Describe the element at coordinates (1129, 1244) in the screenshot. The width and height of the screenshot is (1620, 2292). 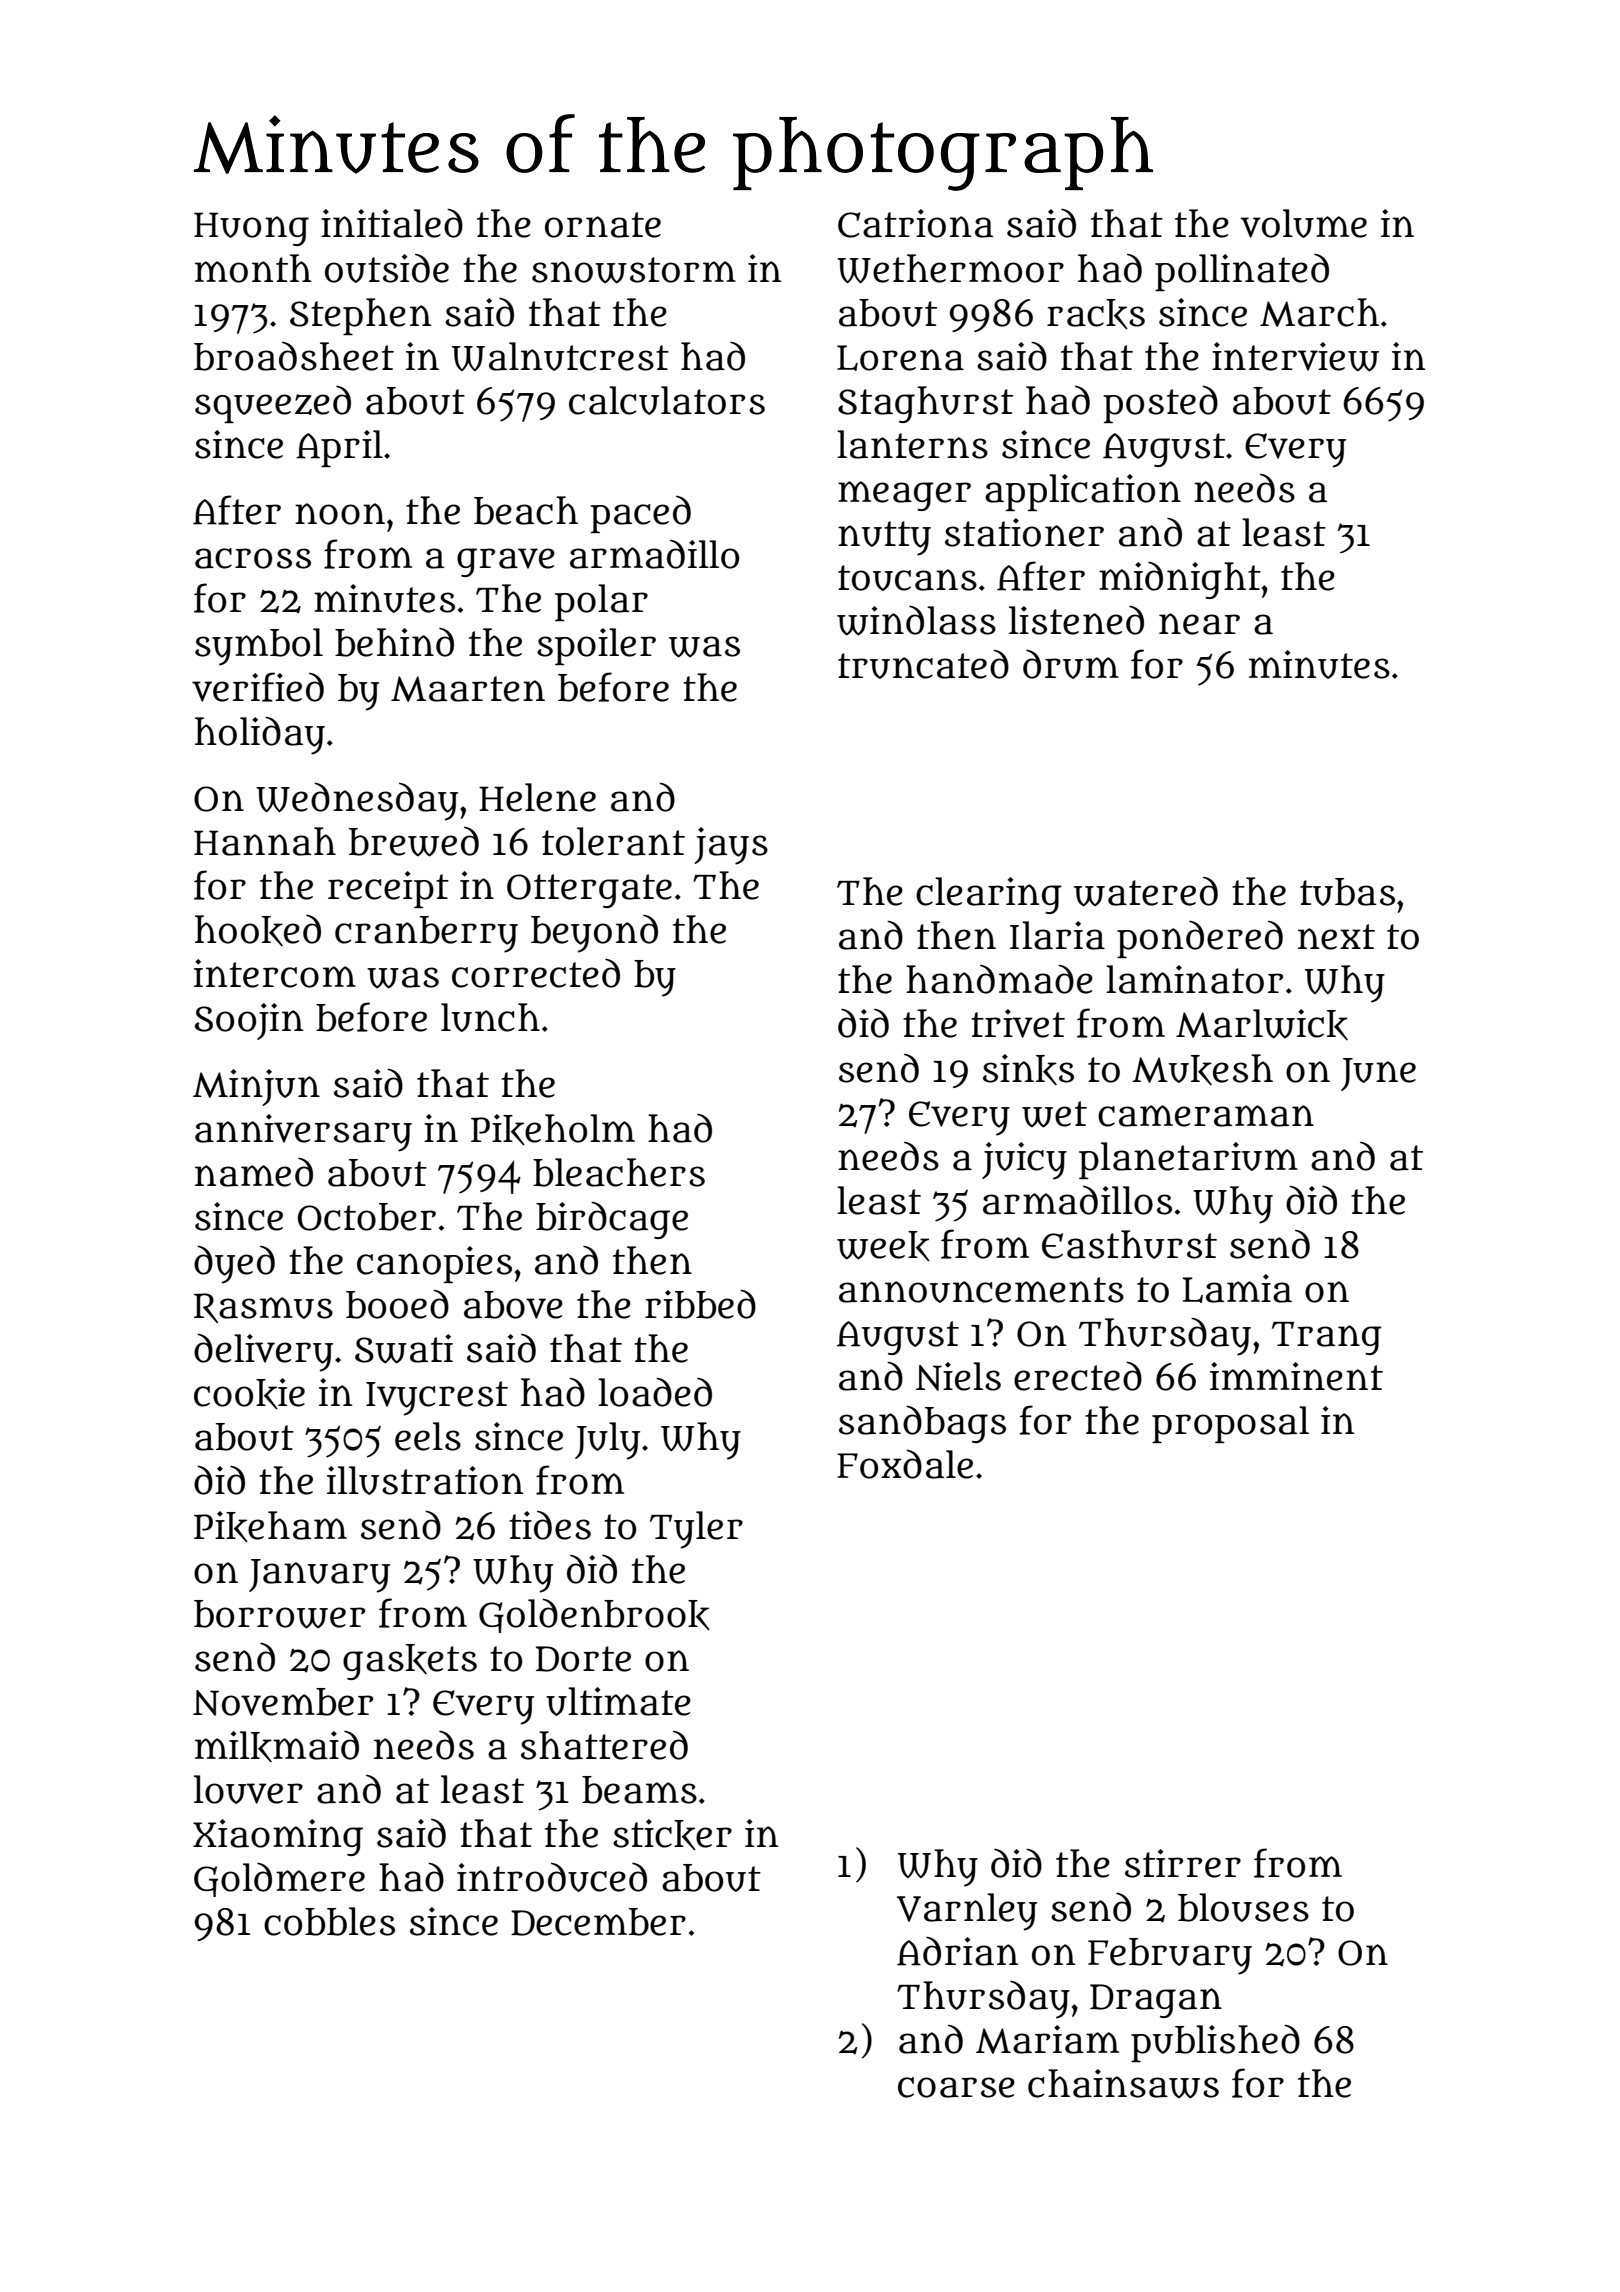
I see `Easthurst` at that location.
